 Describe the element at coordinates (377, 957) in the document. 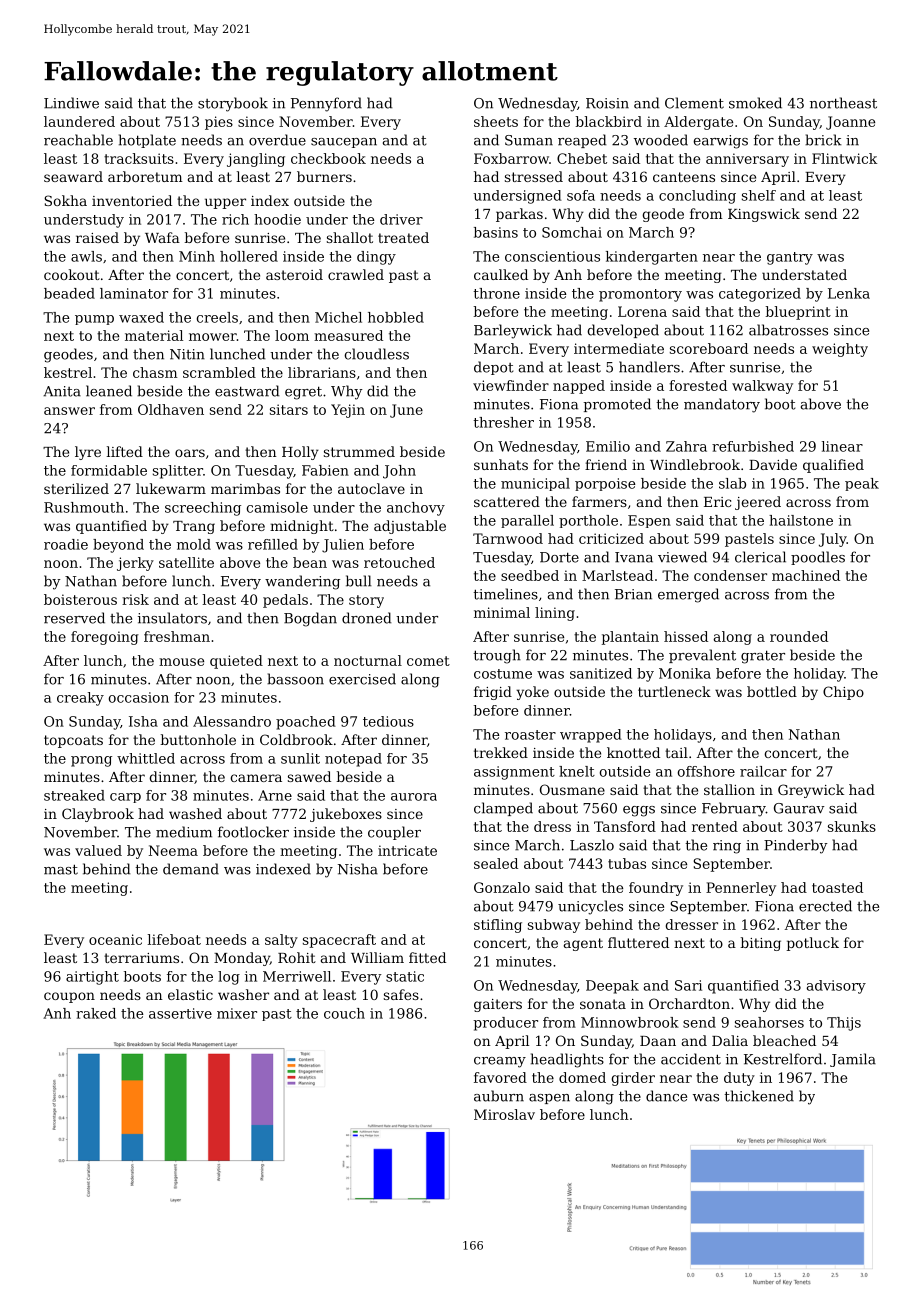

I see `William` at that location.
